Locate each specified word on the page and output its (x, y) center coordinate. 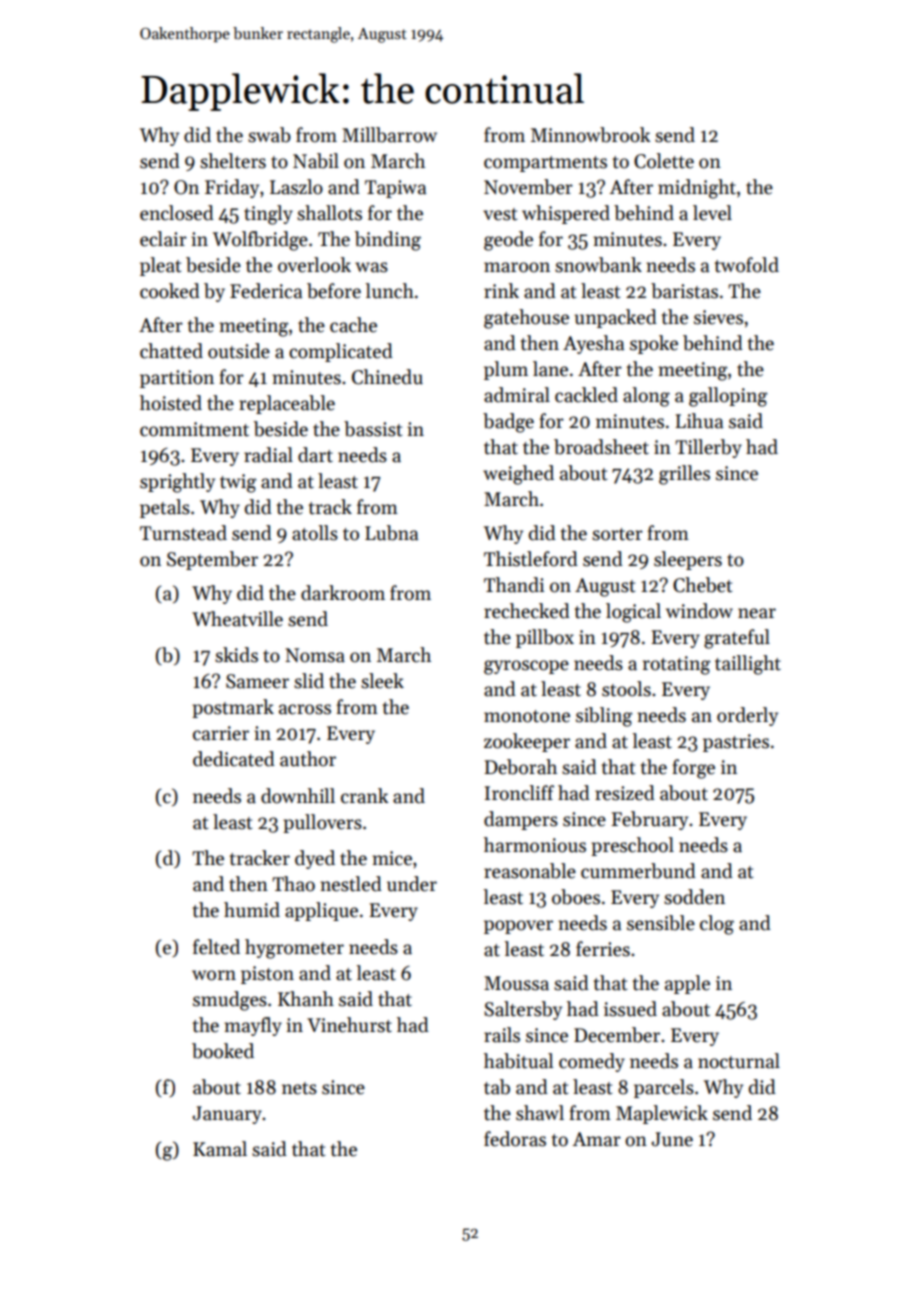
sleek (382, 681)
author (308, 759)
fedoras (515, 1139)
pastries (736, 743)
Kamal (220, 1149)
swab (269, 135)
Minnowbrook (590, 135)
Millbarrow (389, 135)
